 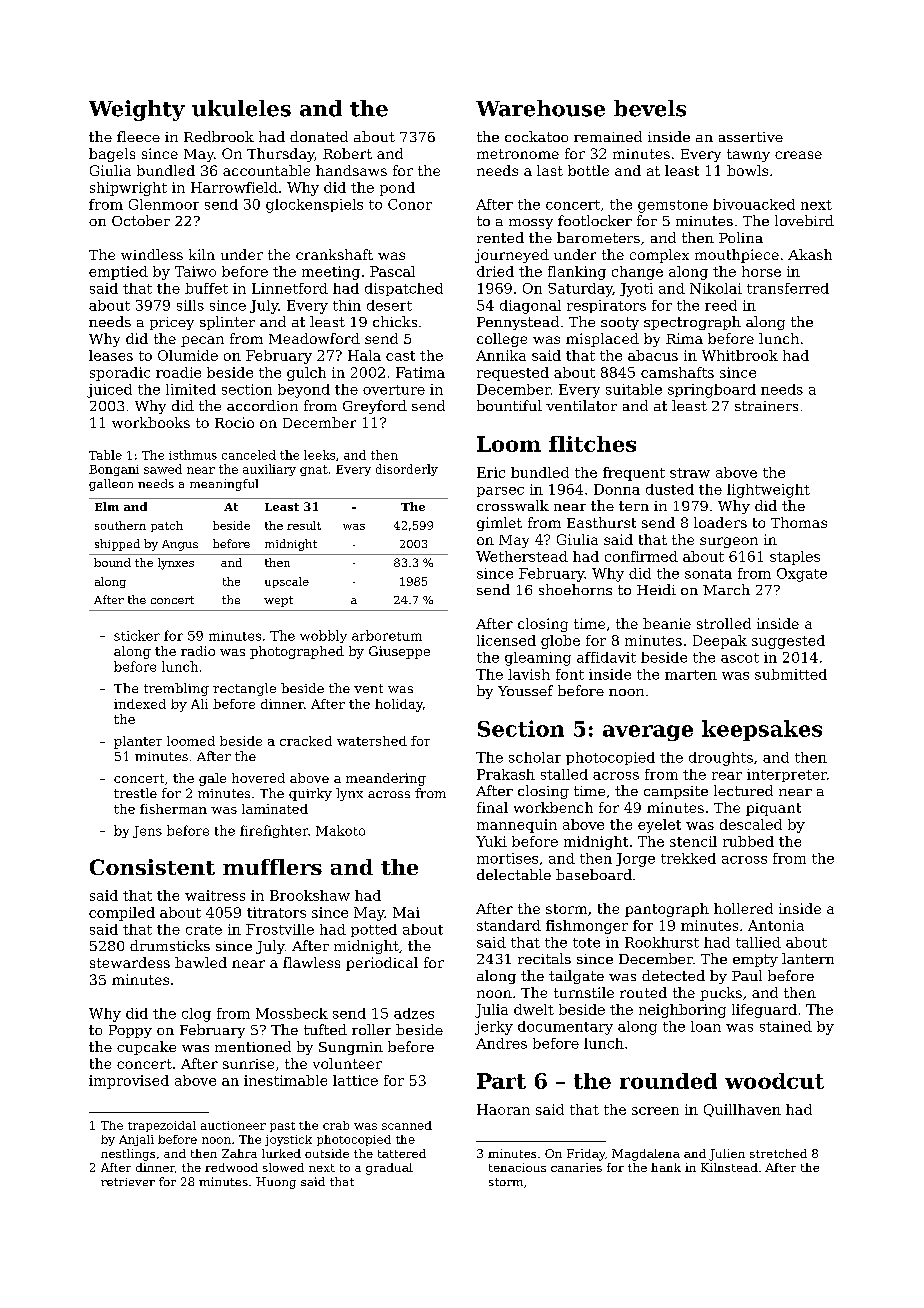 I want to click on mossy, so click(x=531, y=224).
